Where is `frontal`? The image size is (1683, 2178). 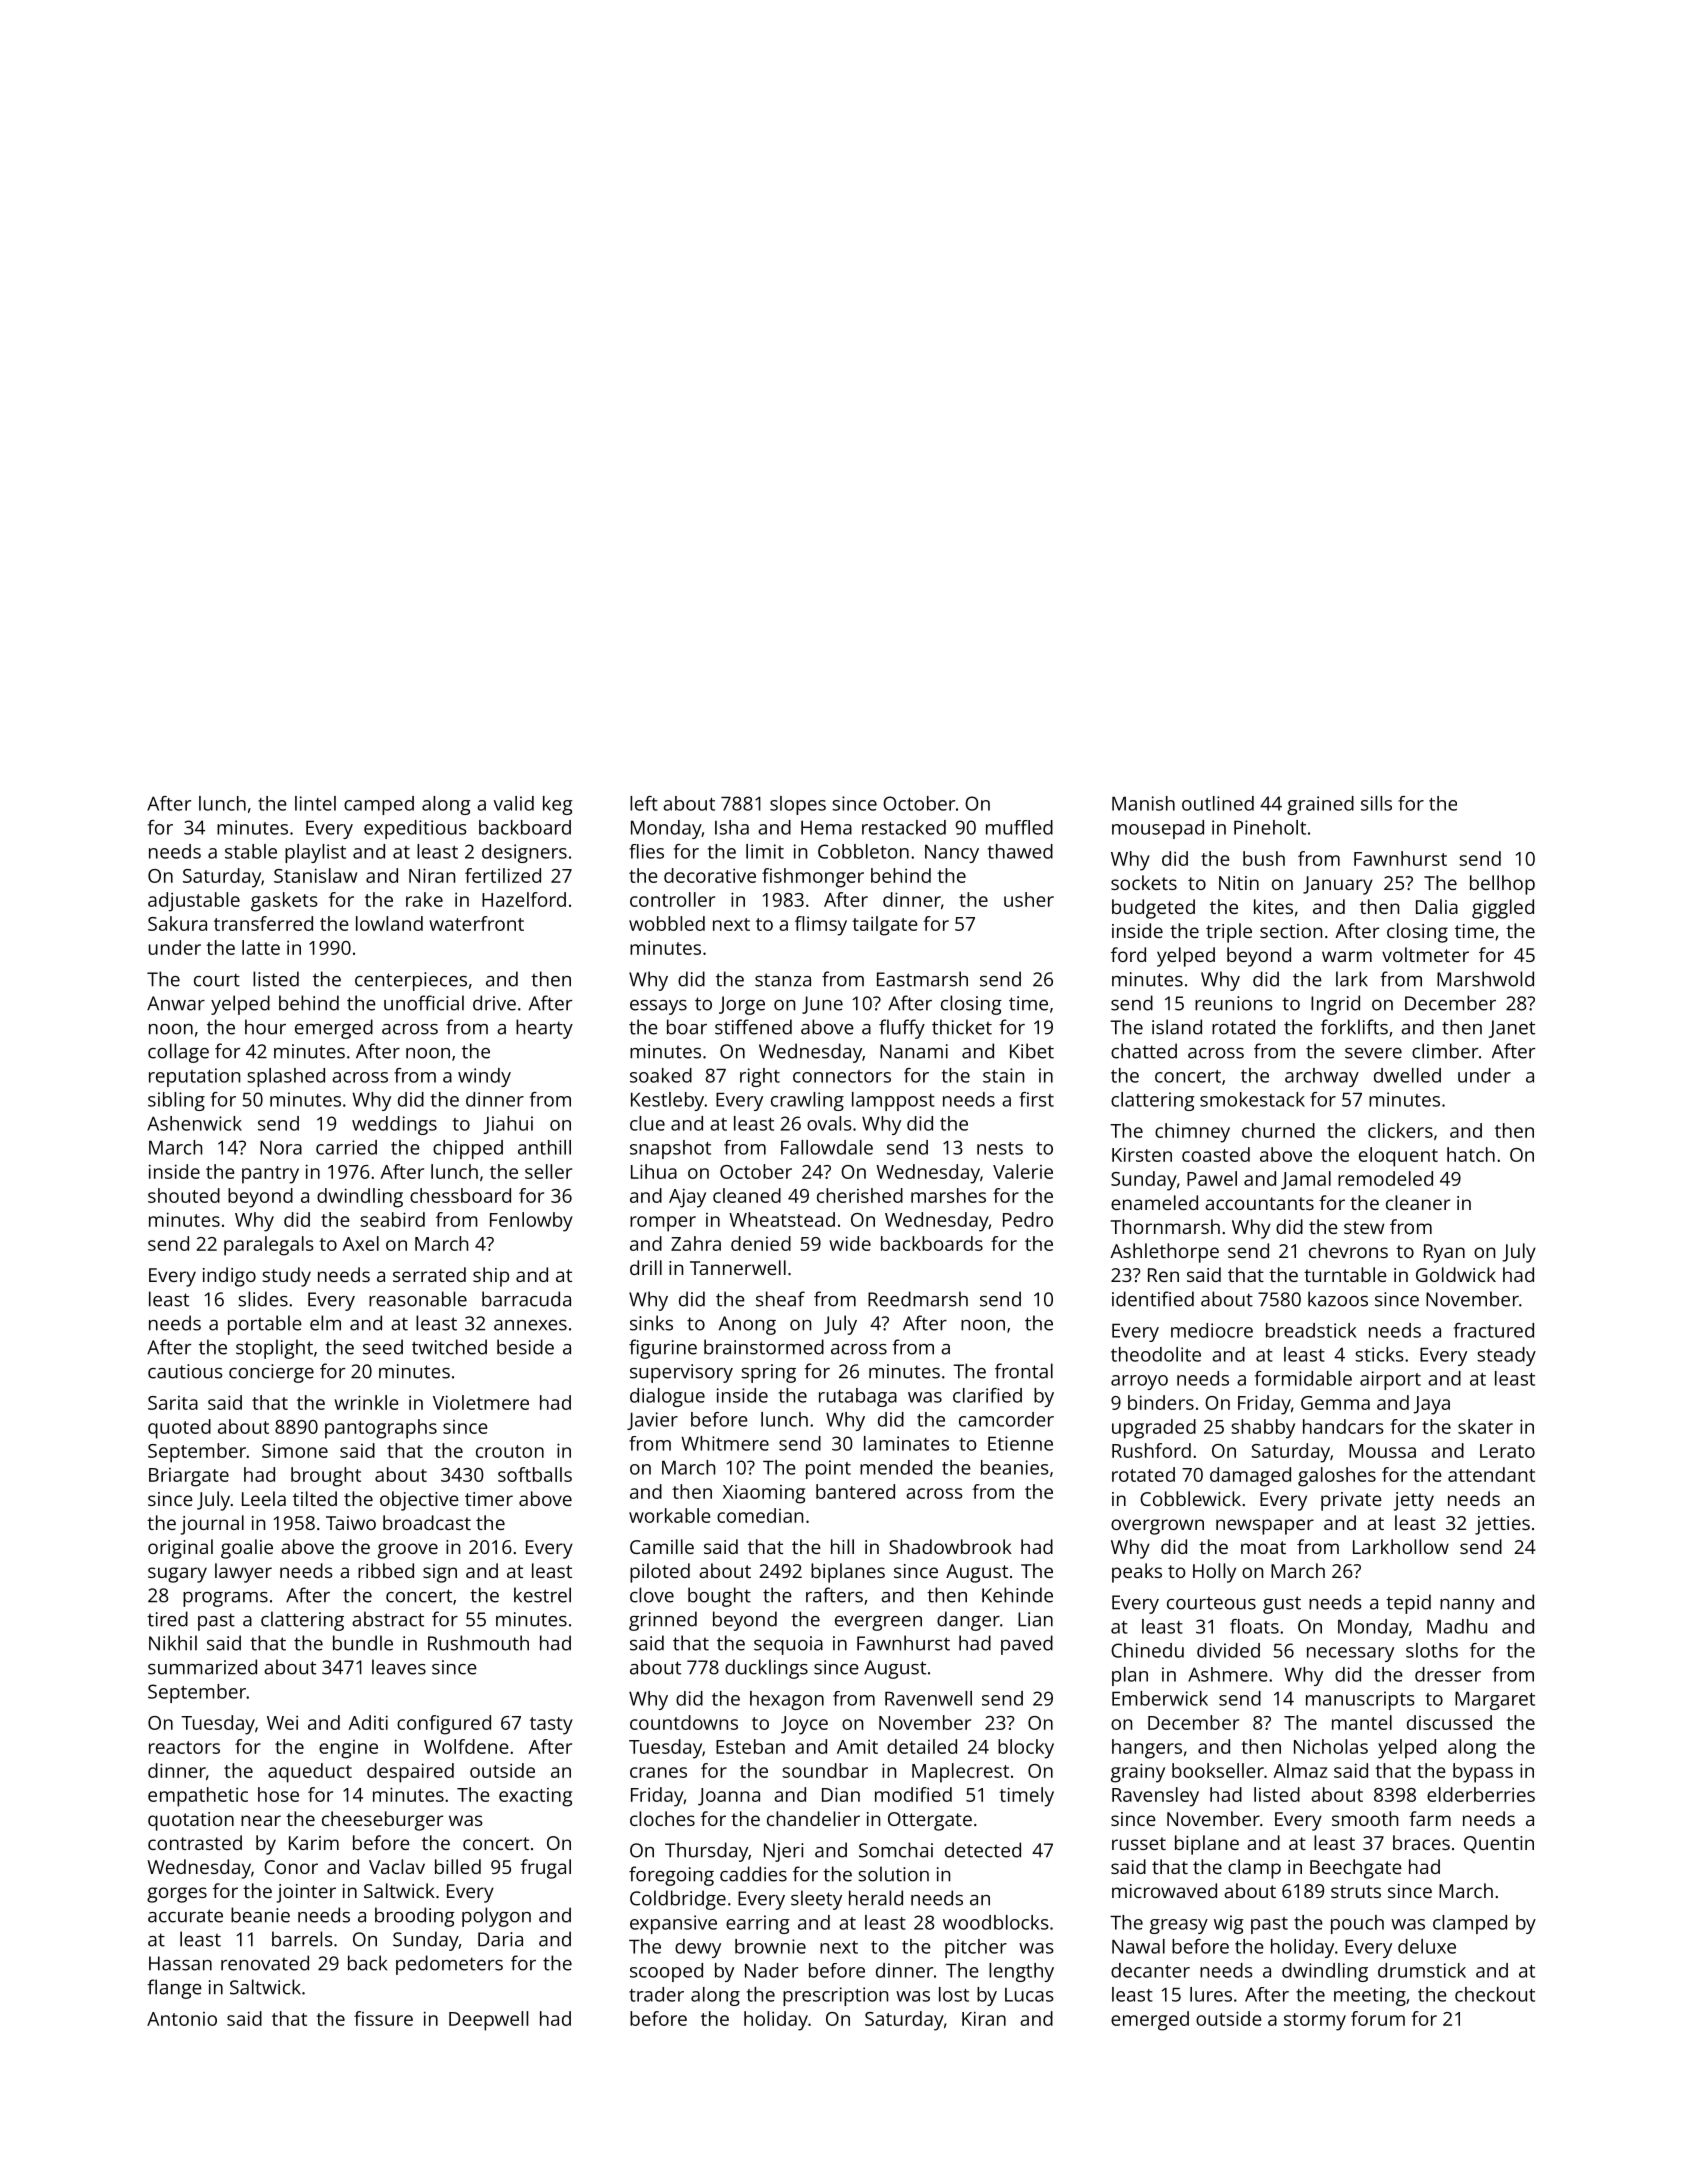 frontal is located at coordinates (1024, 1371).
